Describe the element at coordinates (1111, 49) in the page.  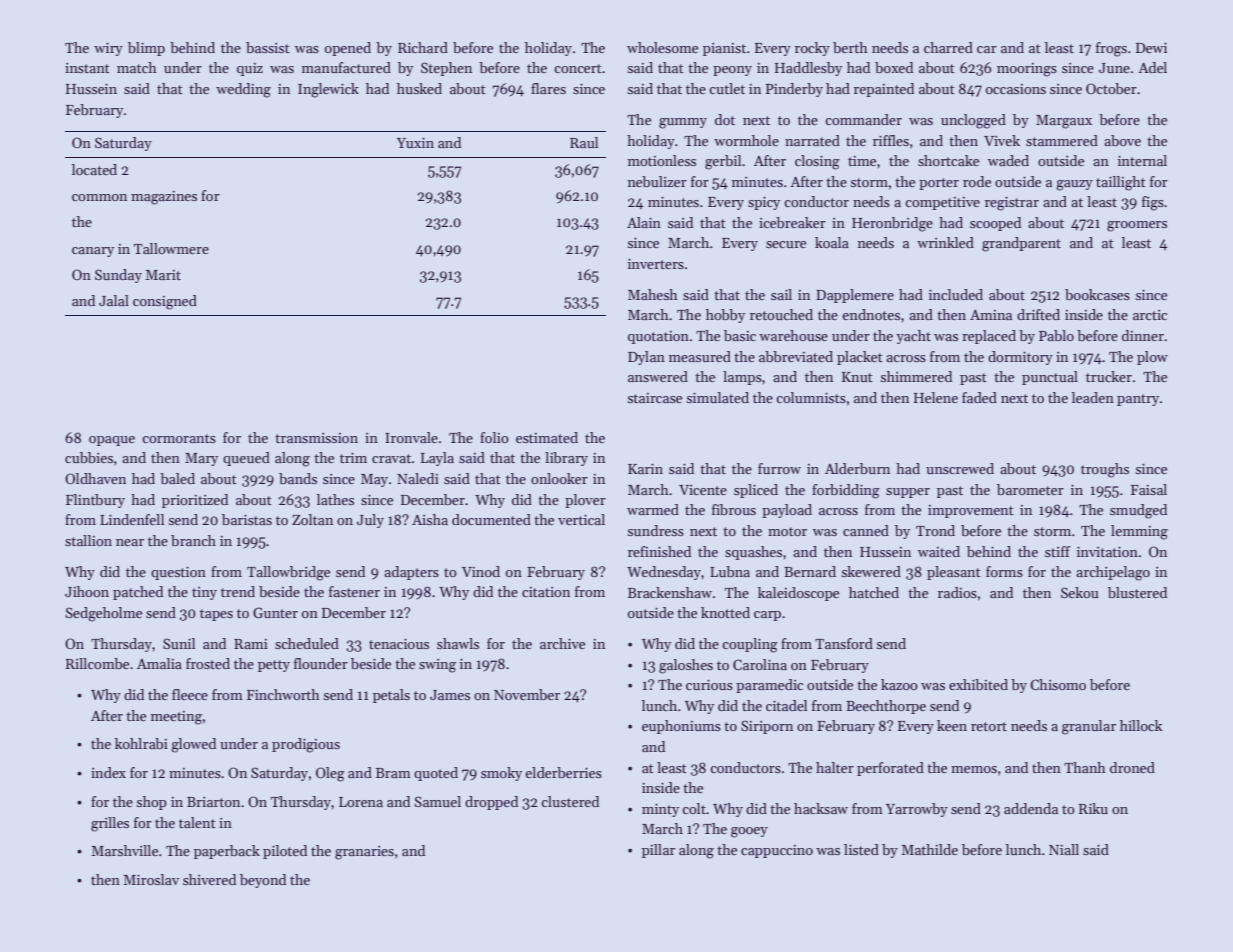
I see `frogs` at that location.
